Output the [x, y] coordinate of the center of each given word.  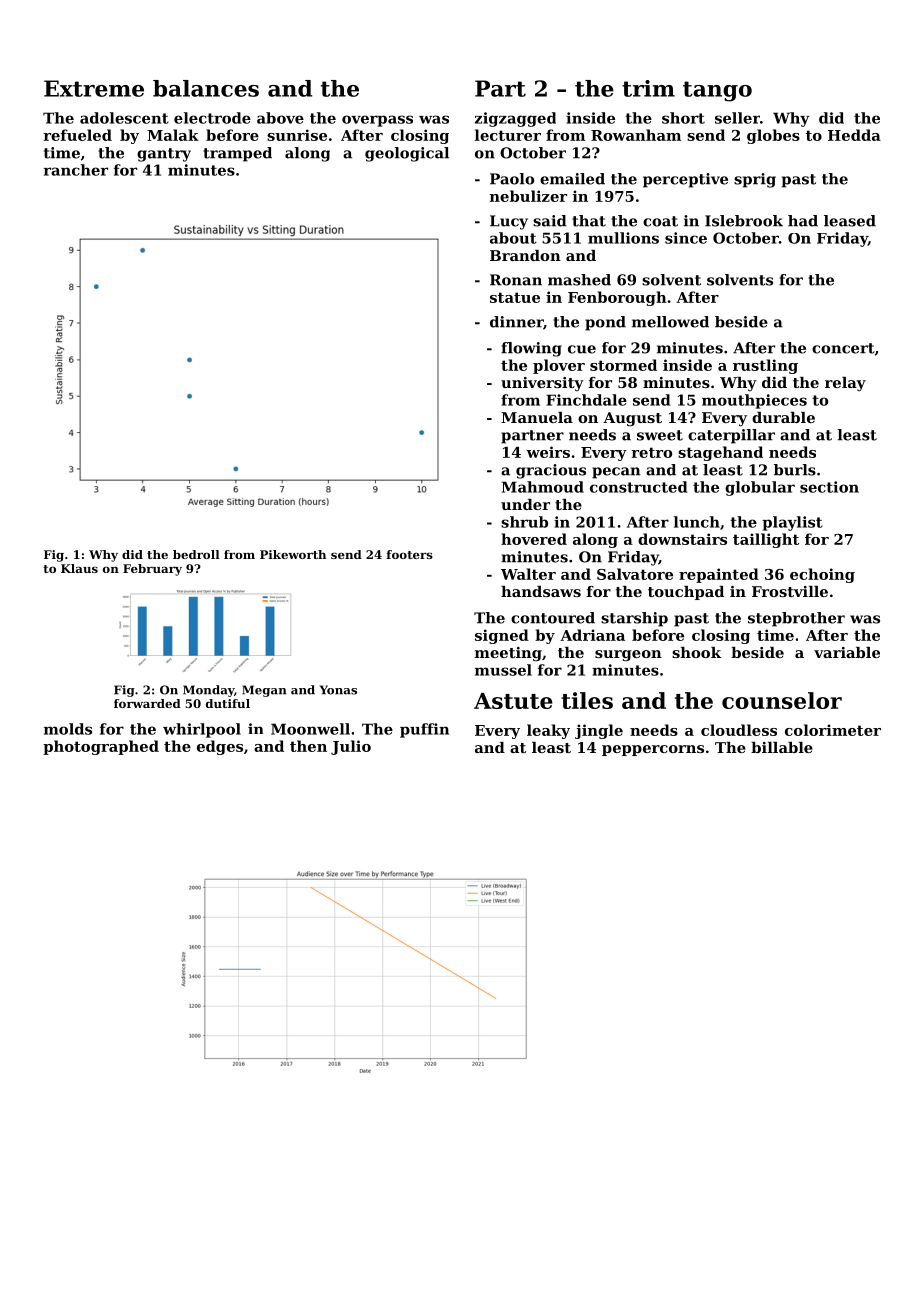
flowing [531, 349]
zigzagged [515, 119]
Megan [264, 691]
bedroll [196, 554]
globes [773, 136]
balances [206, 88]
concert [843, 348]
